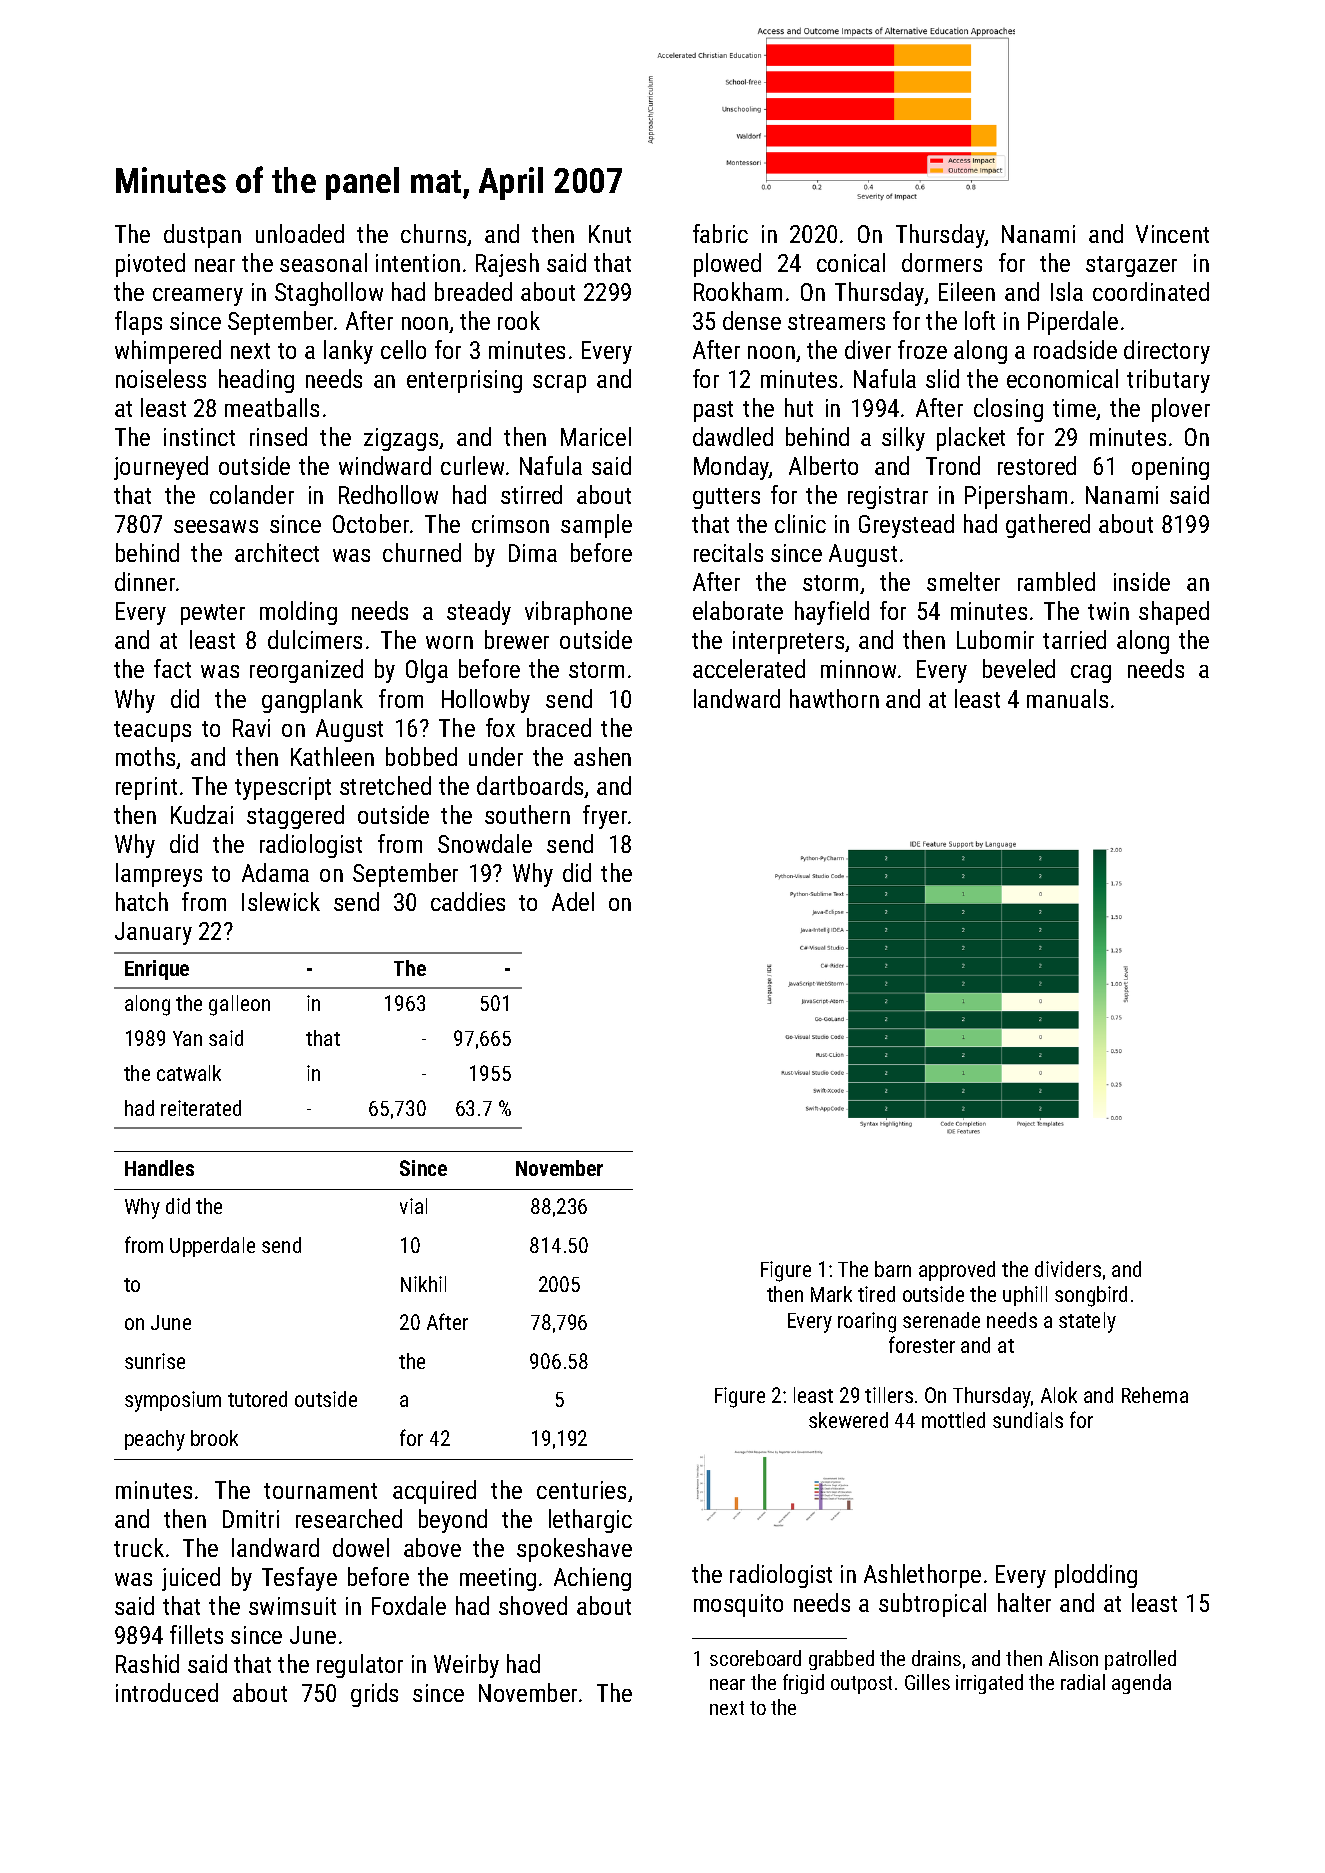 The image size is (1325, 1873). What do you see at coordinates (283, 788) in the image?
I see `typescript` at bounding box center [283, 788].
